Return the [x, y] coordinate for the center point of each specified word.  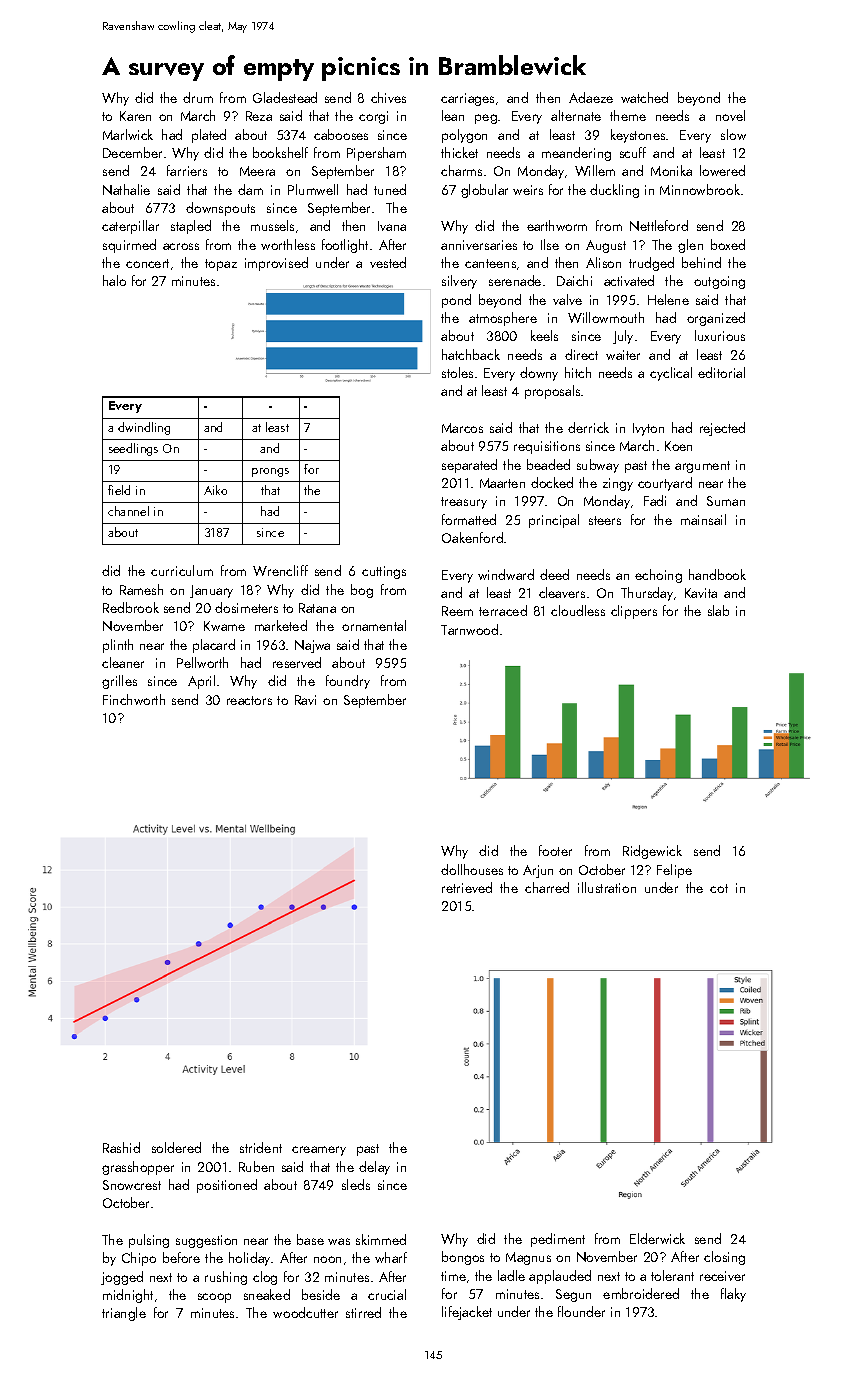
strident [261, 1147]
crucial [387, 1294]
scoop [214, 1298]
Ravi [305, 700]
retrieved [467, 887]
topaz [221, 265]
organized [716, 319]
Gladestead [285, 97]
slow [733, 134]
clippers [634, 612]
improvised [276, 264]
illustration [607, 887]
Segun [573, 1295]
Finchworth [134, 699]
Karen [135, 116]
